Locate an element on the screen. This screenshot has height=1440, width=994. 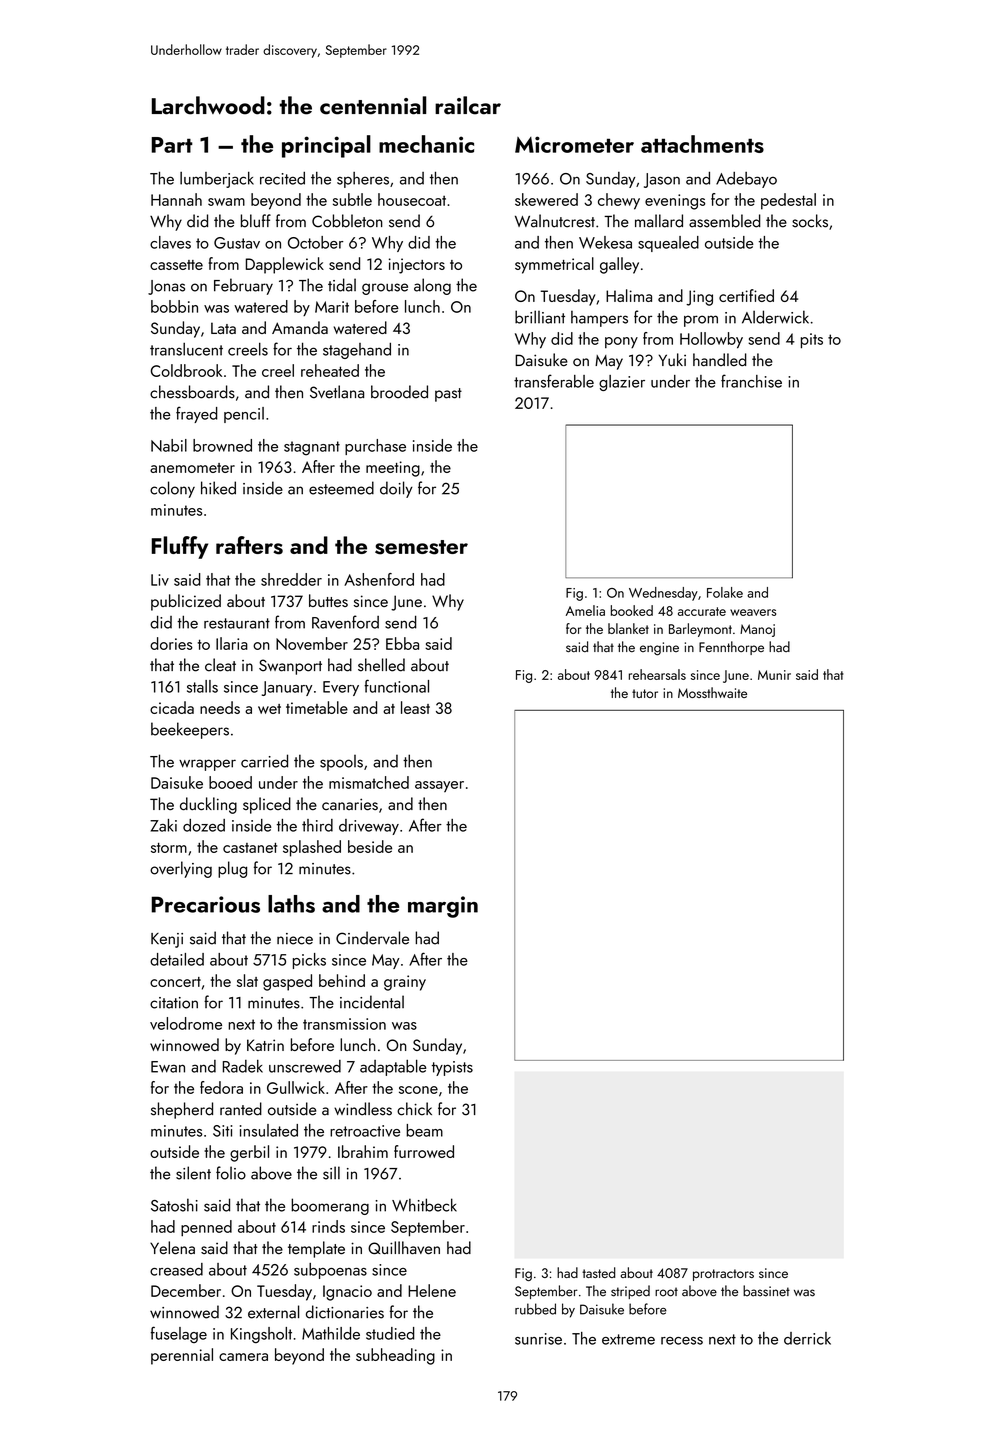
Alderwick is located at coordinates (775, 317).
